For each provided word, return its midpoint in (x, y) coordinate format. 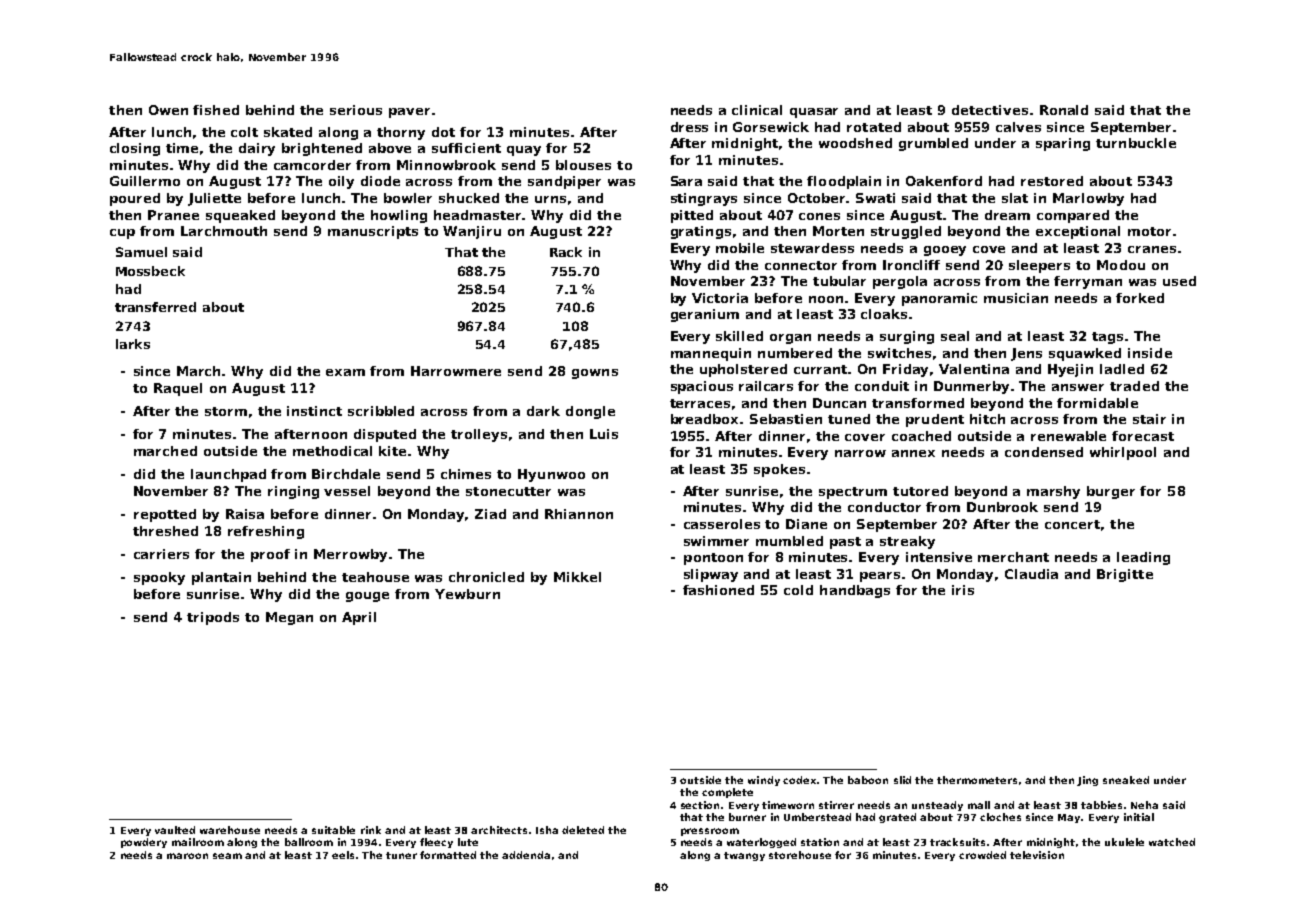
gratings (701, 232)
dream (1007, 215)
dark (543, 411)
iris (963, 590)
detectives (990, 110)
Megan (289, 618)
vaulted (175, 830)
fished (216, 110)
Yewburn (467, 594)
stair (1149, 419)
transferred (155, 307)
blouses (583, 165)
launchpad (228, 475)
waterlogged (761, 843)
